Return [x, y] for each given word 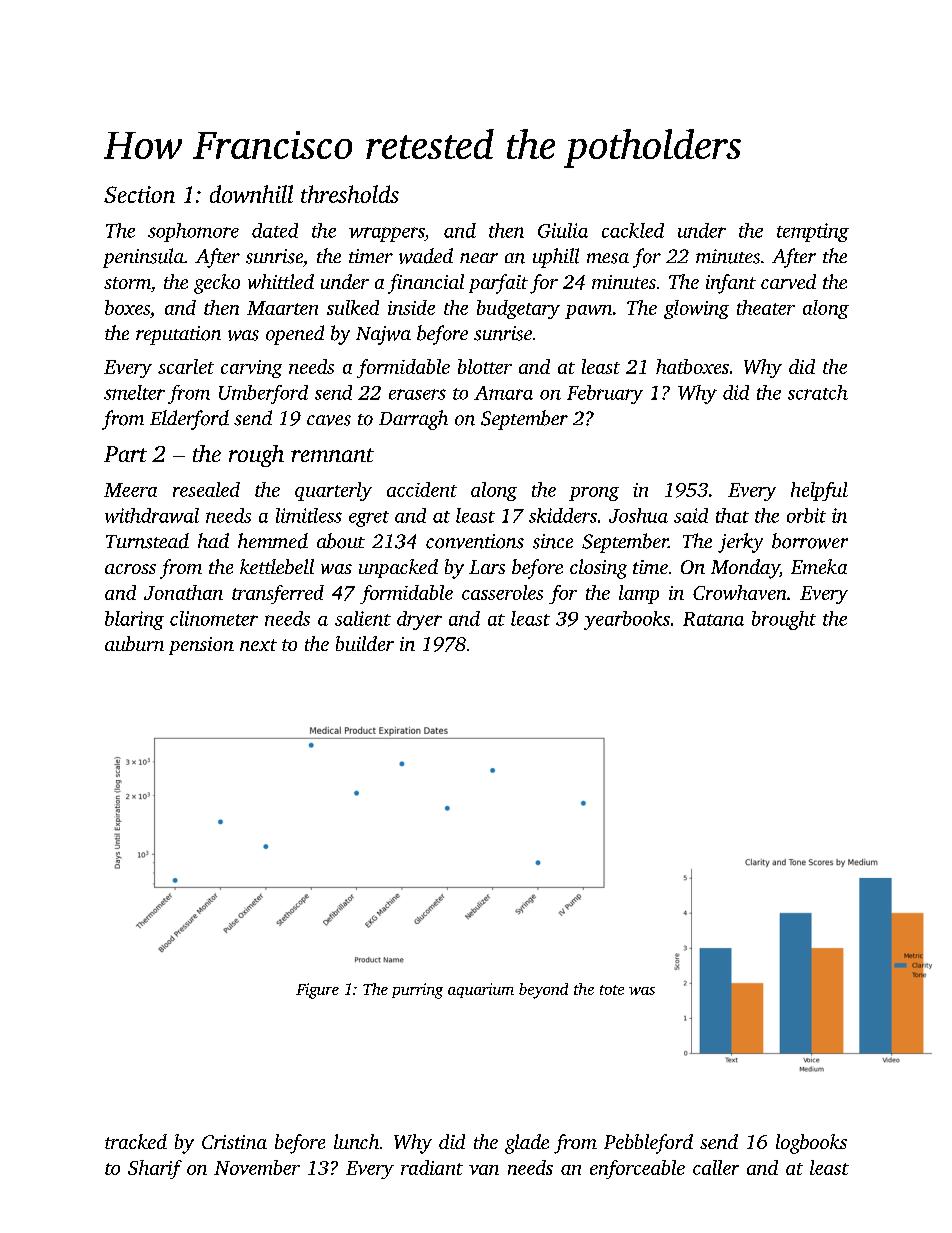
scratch [818, 392]
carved [788, 281]
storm [127, 283]
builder [365, 643]
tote [612, 990]
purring [417, 991]
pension [201, 646]
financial [426, 284]
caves [329, 420]
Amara [503, 393]
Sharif [155, 1169]
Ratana [713, 619]
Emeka [819, 566]
